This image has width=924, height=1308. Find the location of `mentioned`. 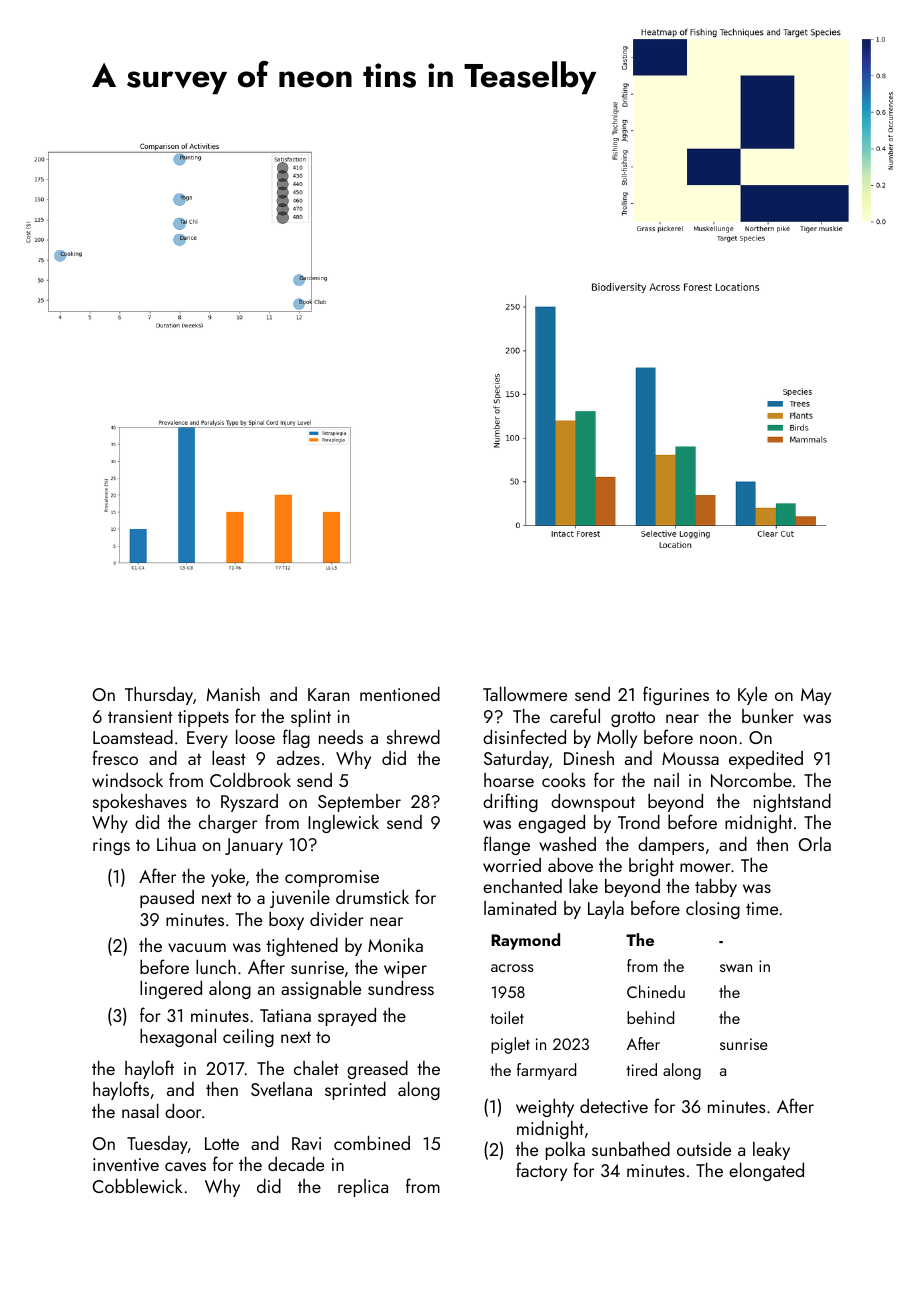

mentioned is located at coordinates (400, 693).
